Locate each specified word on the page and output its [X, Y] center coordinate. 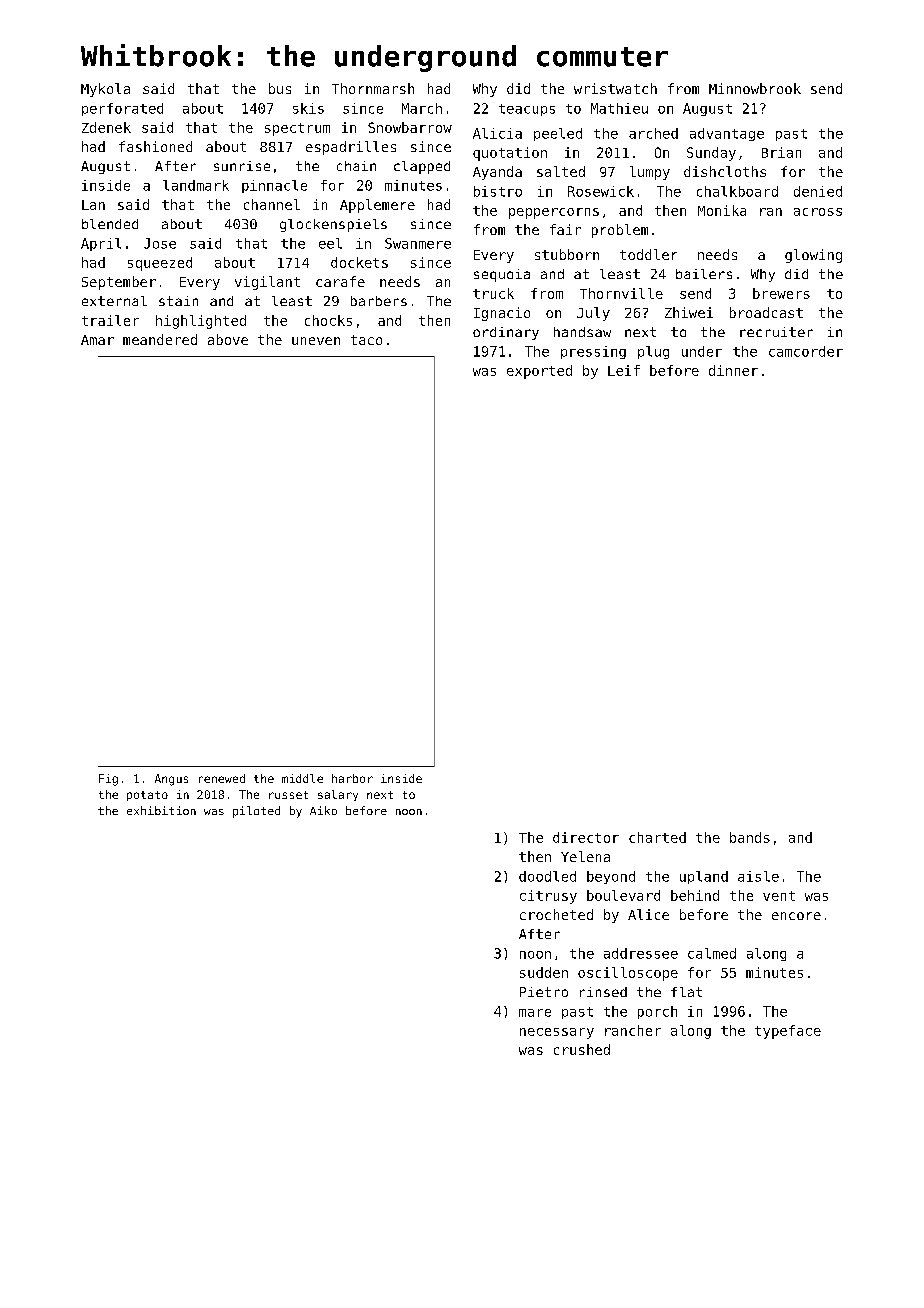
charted [657, 837]
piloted [256, 812]
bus [280, 88]
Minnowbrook [755, 88]
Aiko [323, 810]
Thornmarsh [373, 88]
